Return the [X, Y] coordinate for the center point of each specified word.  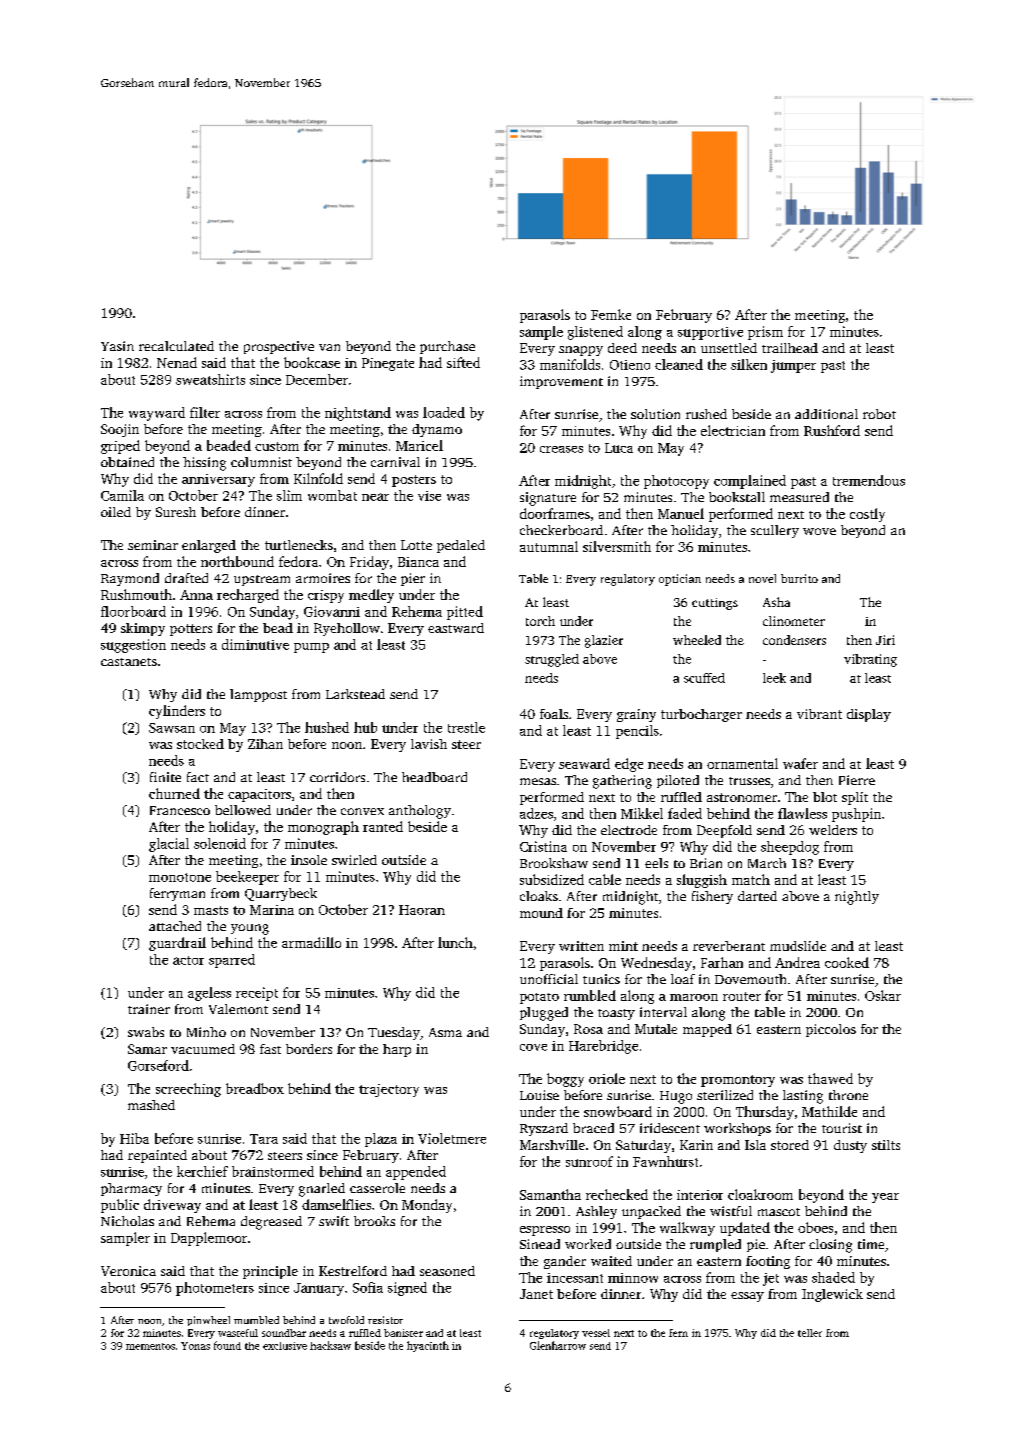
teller [810, 1333]
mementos [150, 1346]
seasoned [447, 1271]
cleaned [679, 364]
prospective [279, 347]
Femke [611, 314]
